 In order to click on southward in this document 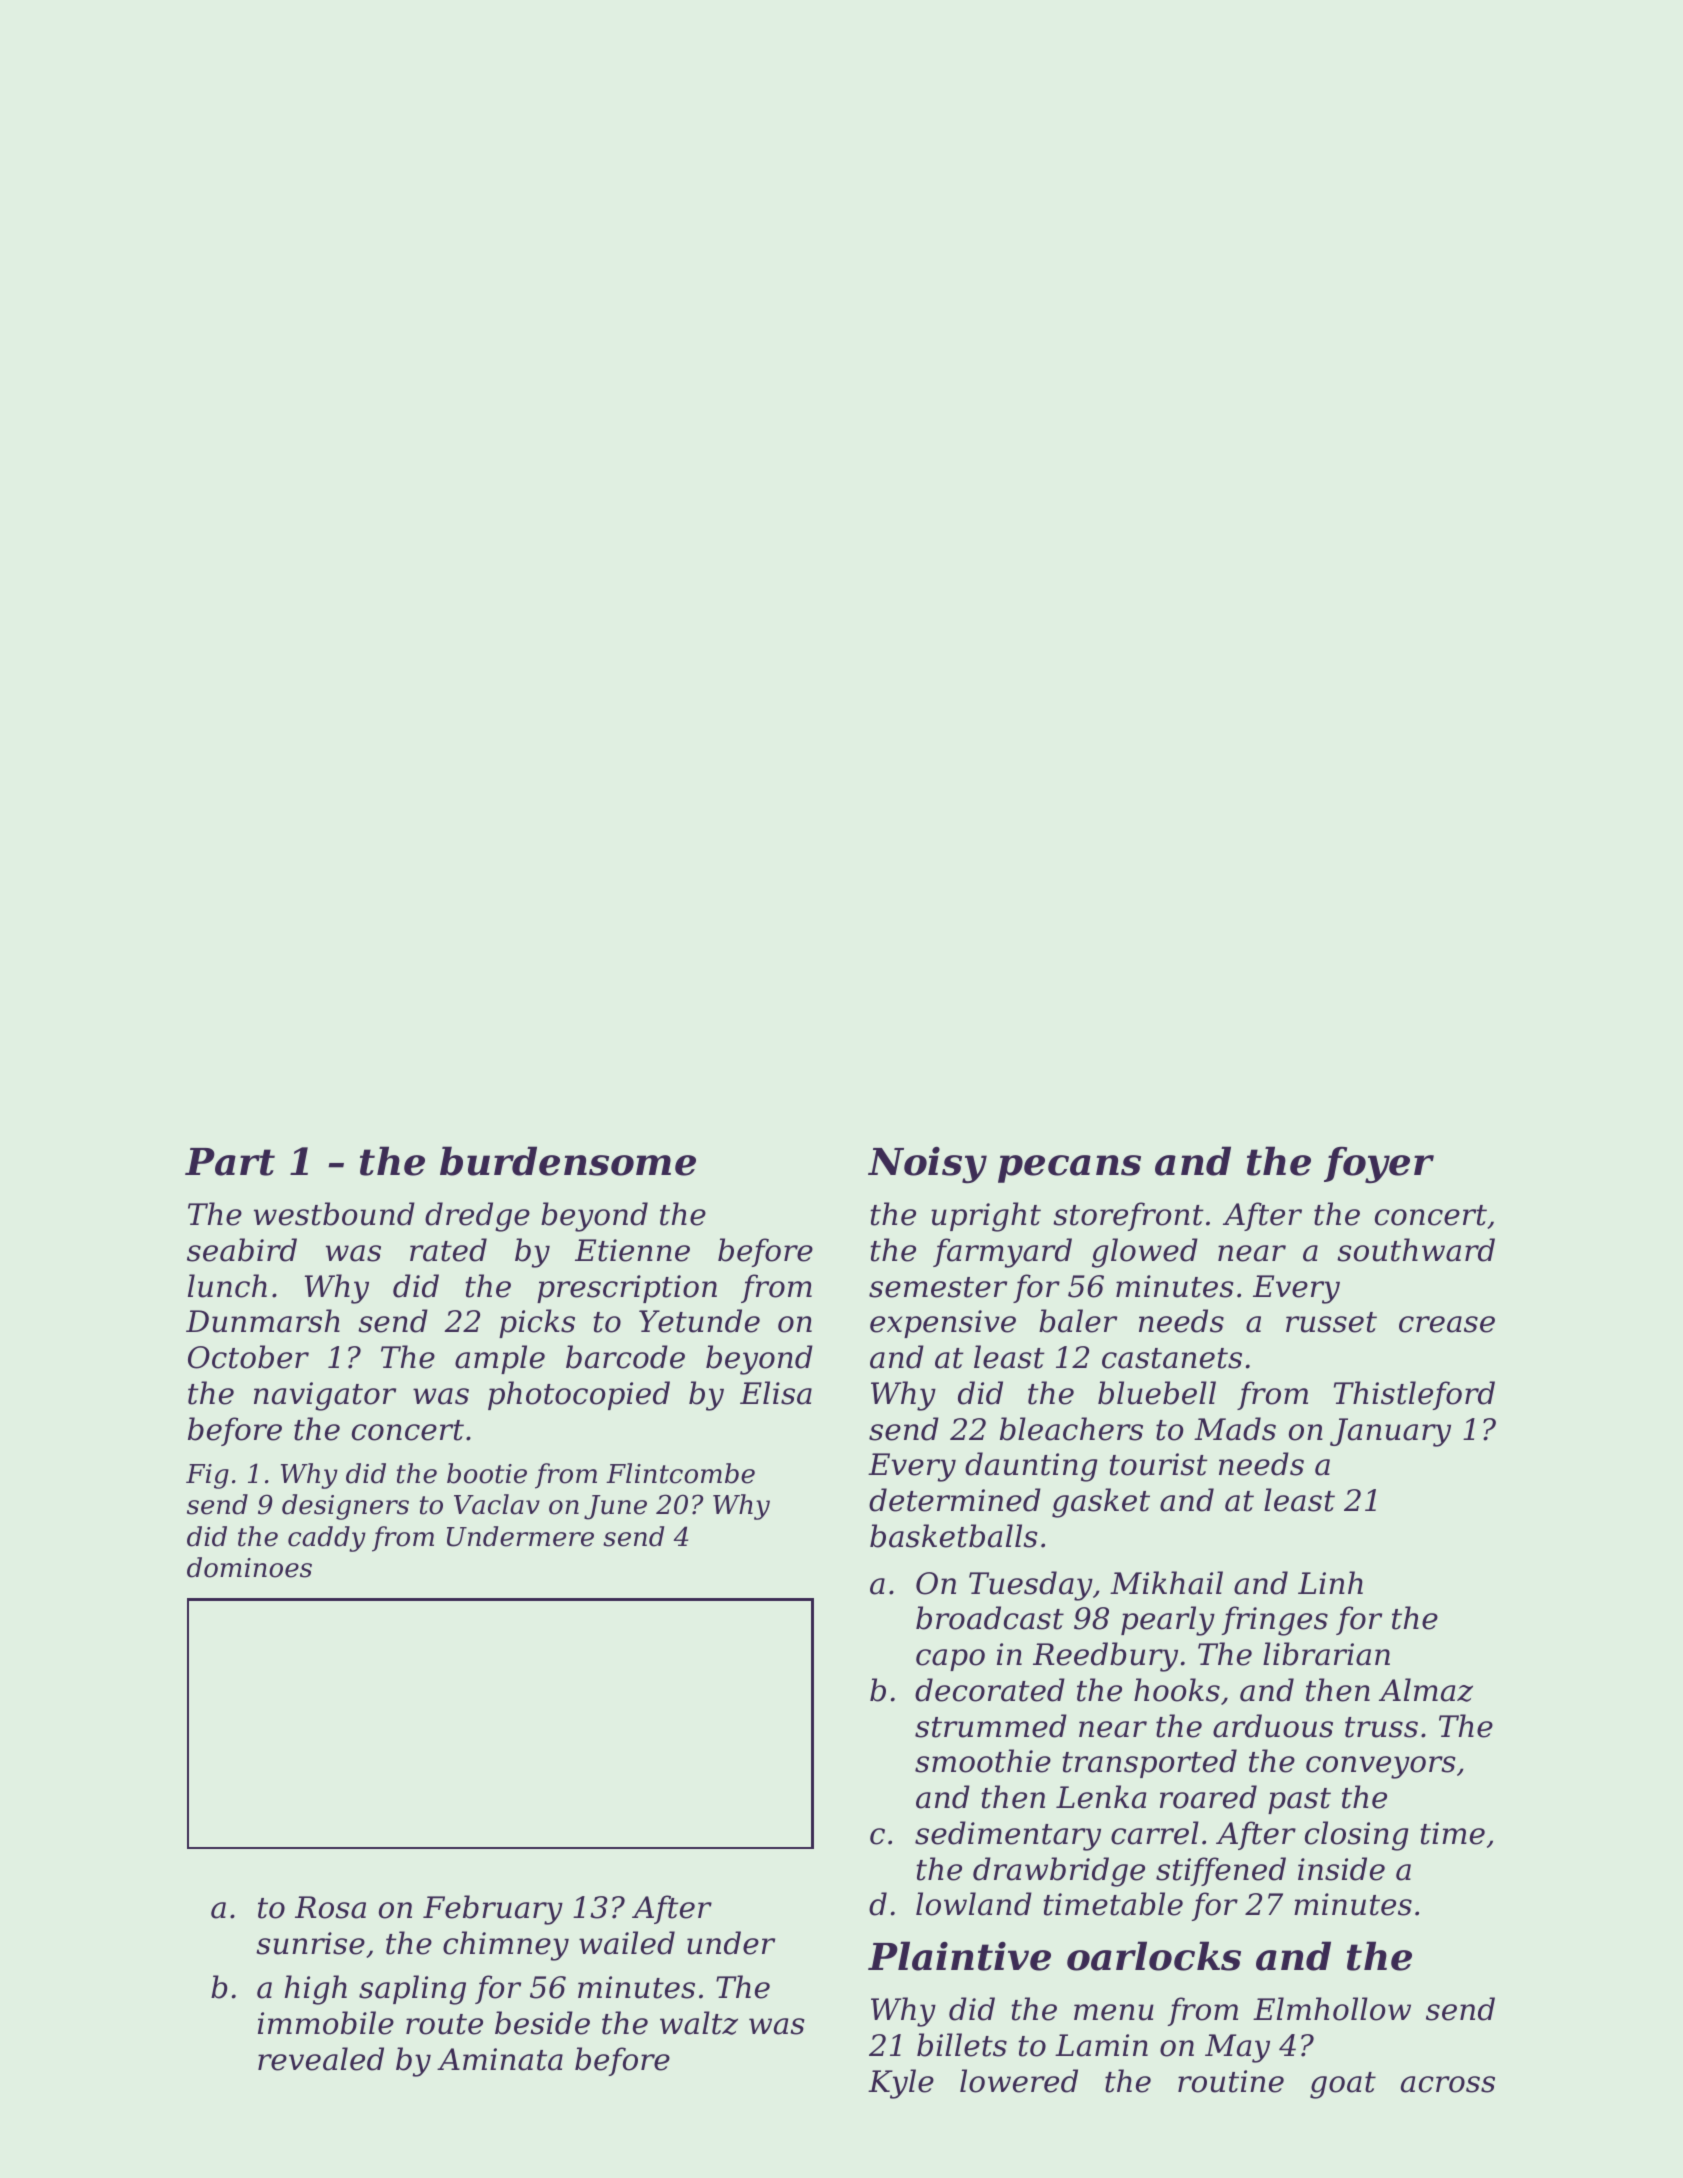, I will do `click(1416, 1250)`.
